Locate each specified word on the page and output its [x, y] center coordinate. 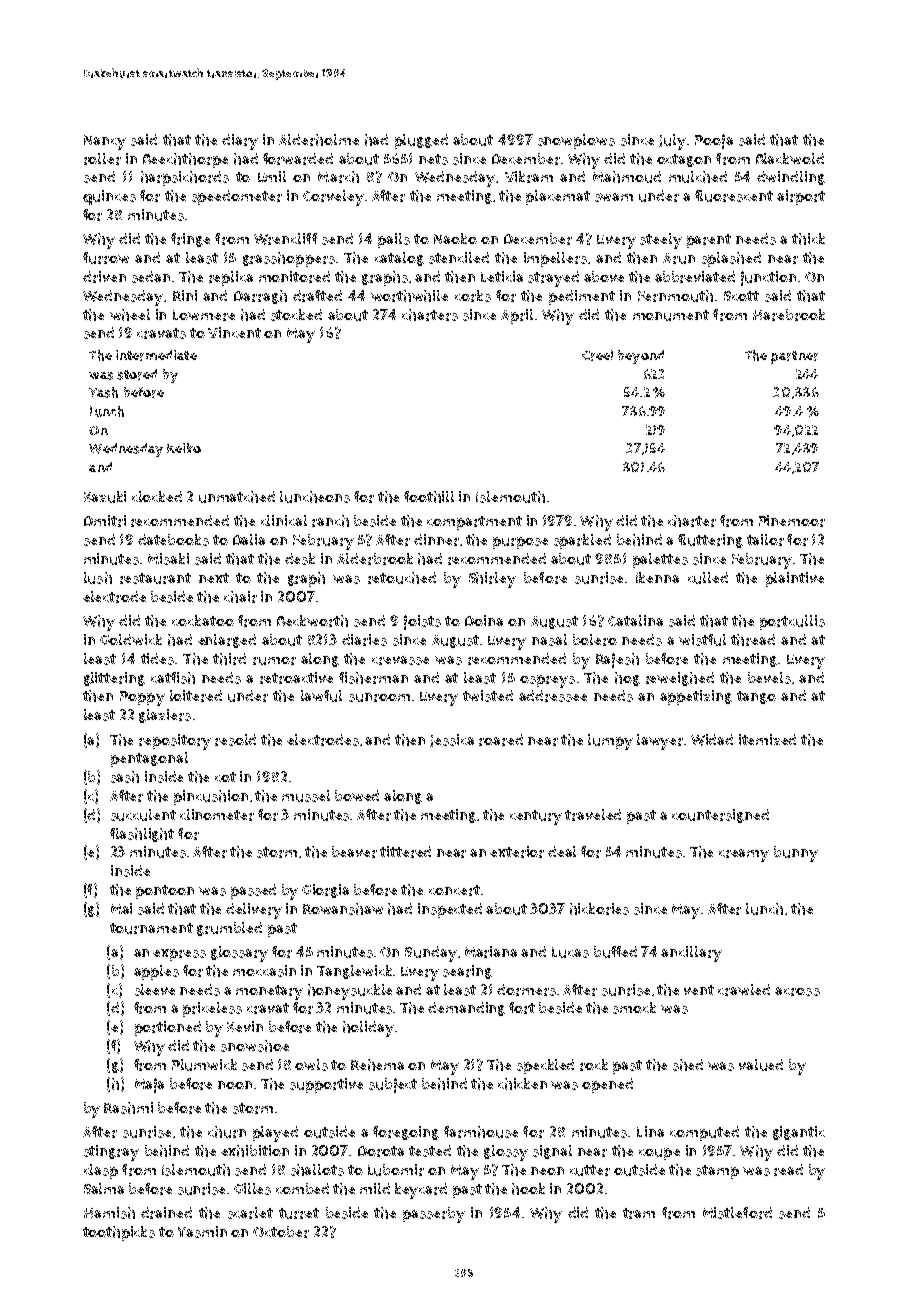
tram [639, 1213]
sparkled [582, 541]
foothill [429, 497]
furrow [106, 258]
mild [375, 1188]
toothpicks [119, 1233]
